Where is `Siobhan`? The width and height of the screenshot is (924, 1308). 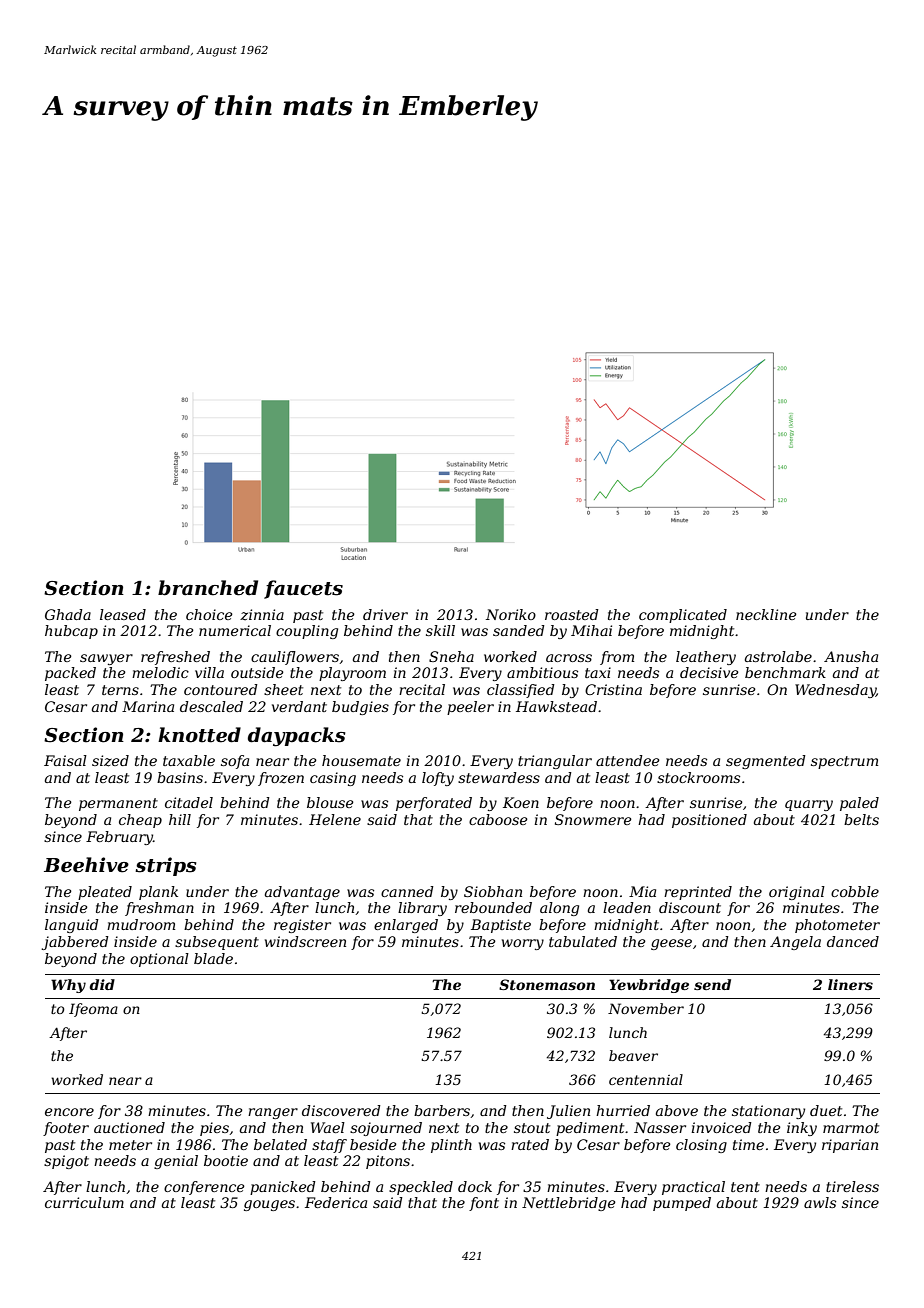
Siobhan is located at coordinates (493, 891).
